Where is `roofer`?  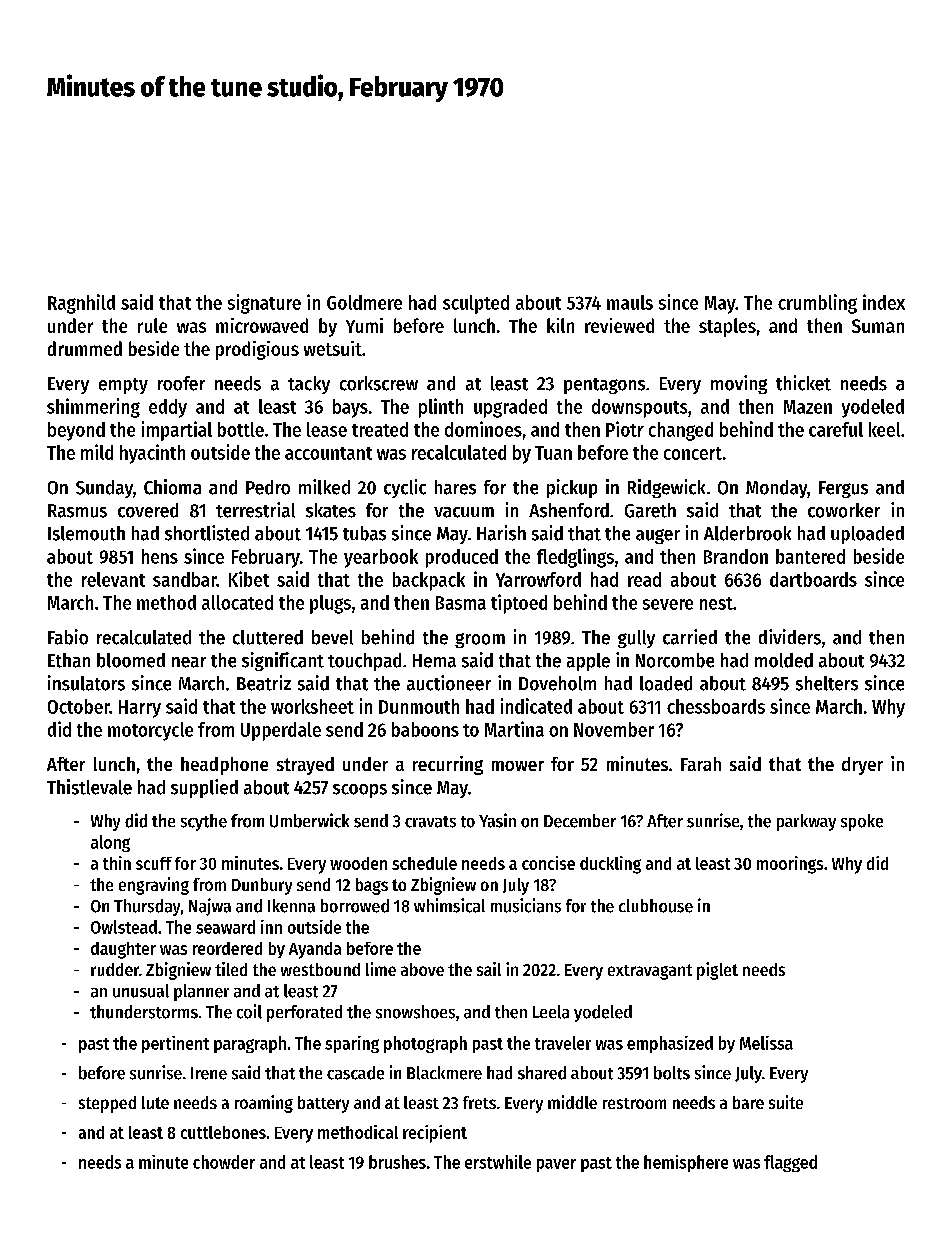 roofer is located at coordinates (181, 383).
